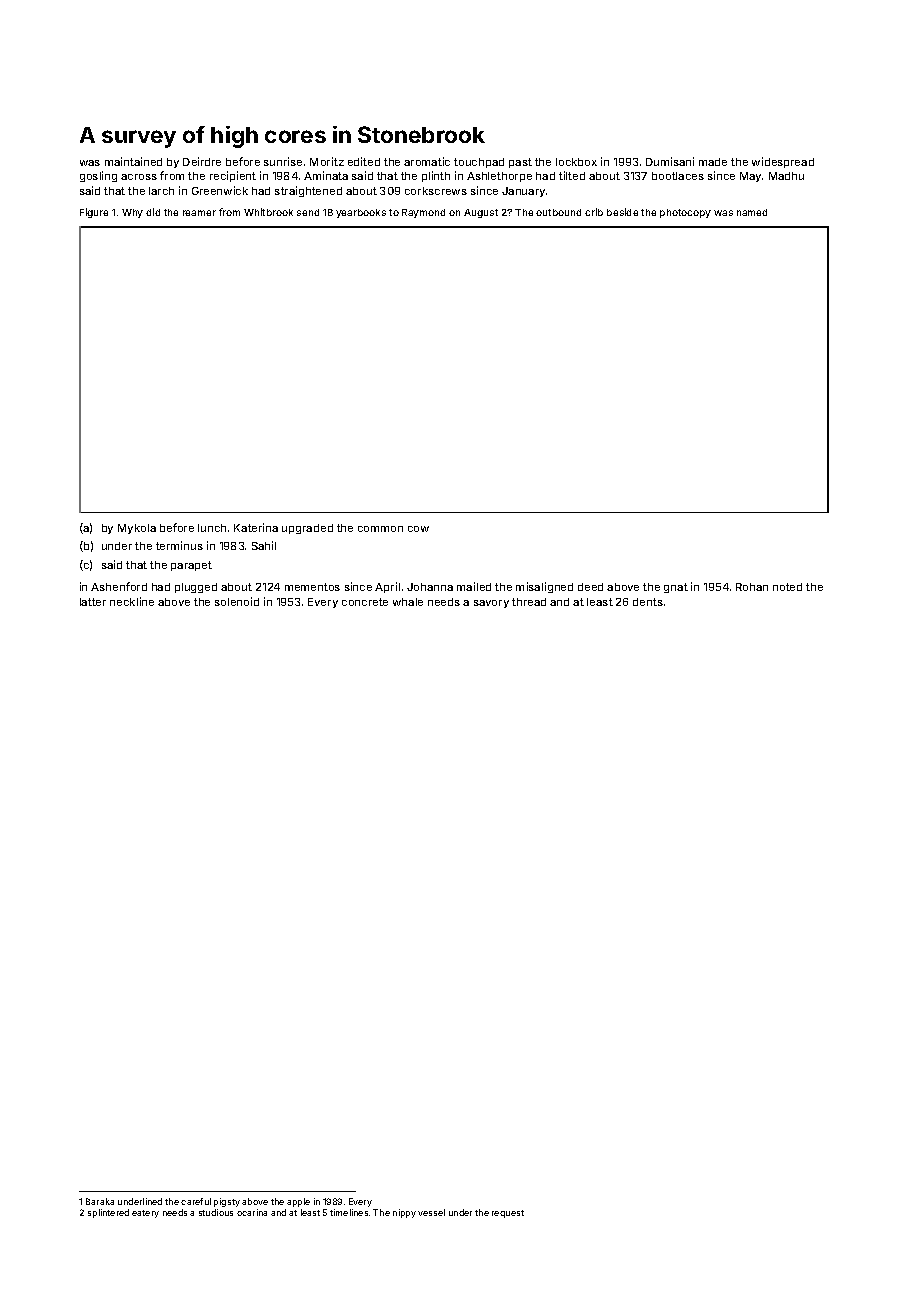 The image size is (908, 1316). What do you see at coordinates (327, 161) in the screenshot?
I see `Moritz` at bounding box center [327, 161].
